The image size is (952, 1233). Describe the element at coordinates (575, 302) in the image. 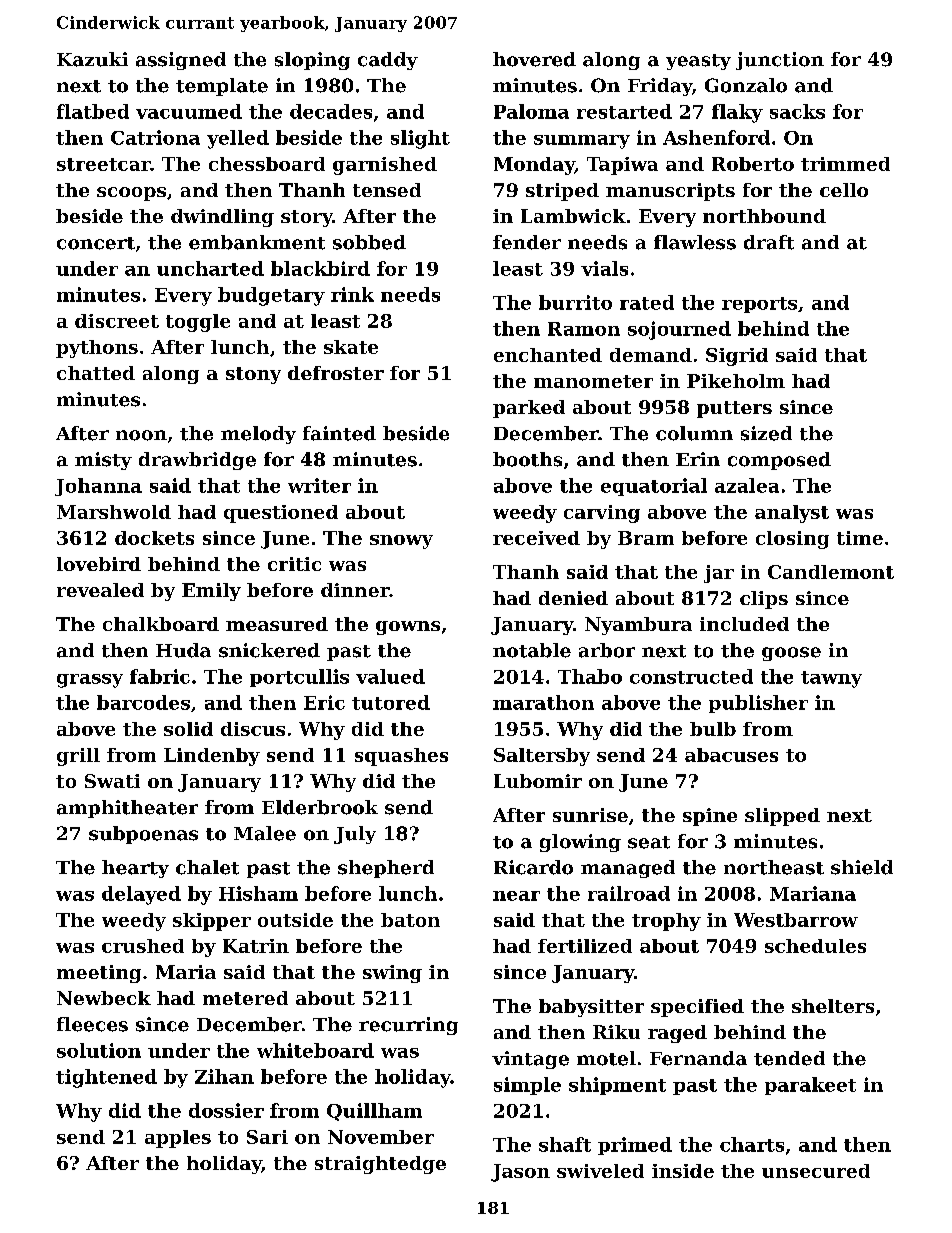

I see `burrito` at that location.
